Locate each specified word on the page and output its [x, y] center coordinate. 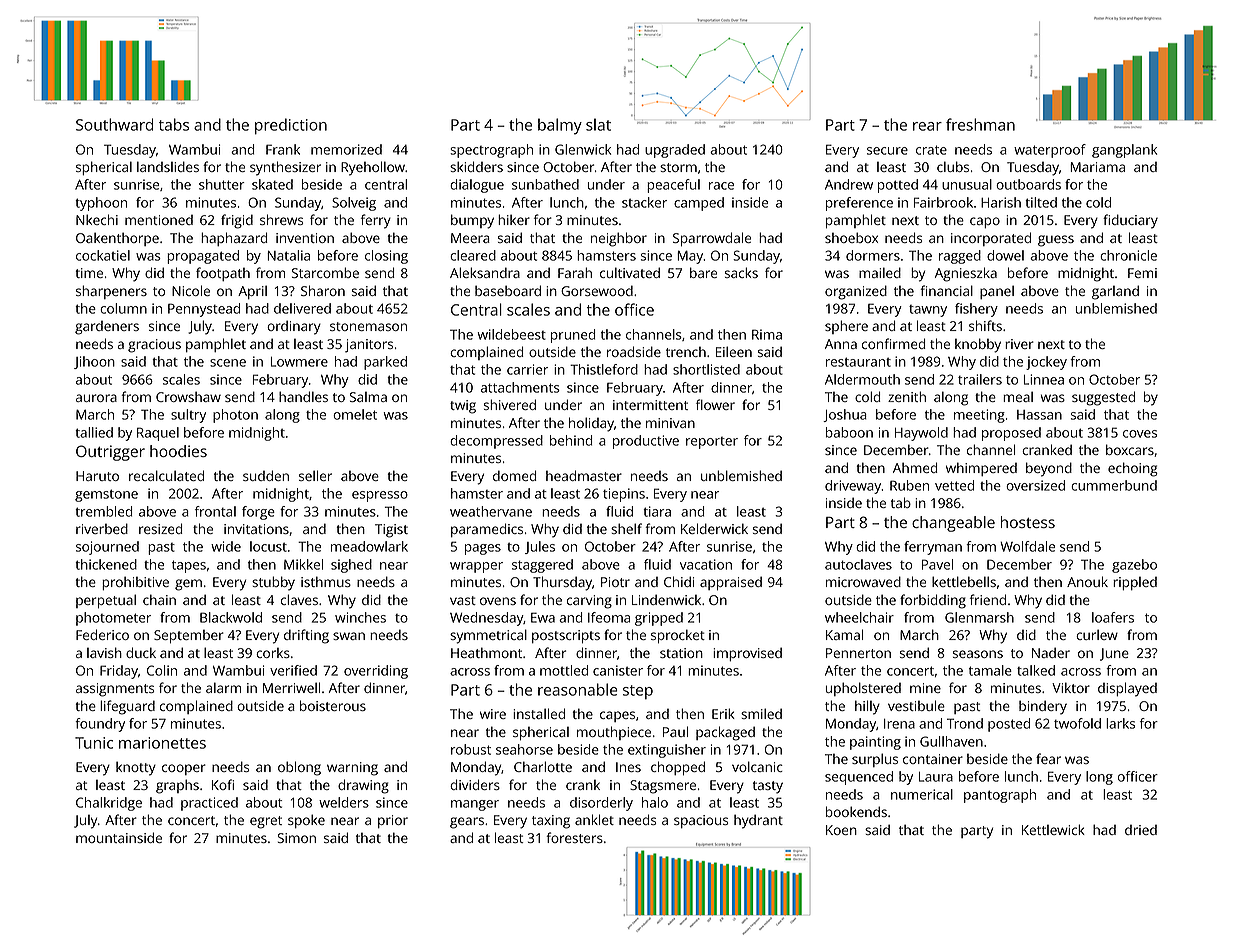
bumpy [472, 221]
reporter [712, 443]
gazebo [1134, 566]
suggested [1103, 398]
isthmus [326, 581]
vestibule [916, 705]
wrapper [476, 567]
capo [985, 222]
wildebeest [512, 334]
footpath [223, 274]
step [638, 692]
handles [303, 396]
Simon [297, 838]
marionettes [162, 743]
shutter [222, 184]
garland [1115, 292]
